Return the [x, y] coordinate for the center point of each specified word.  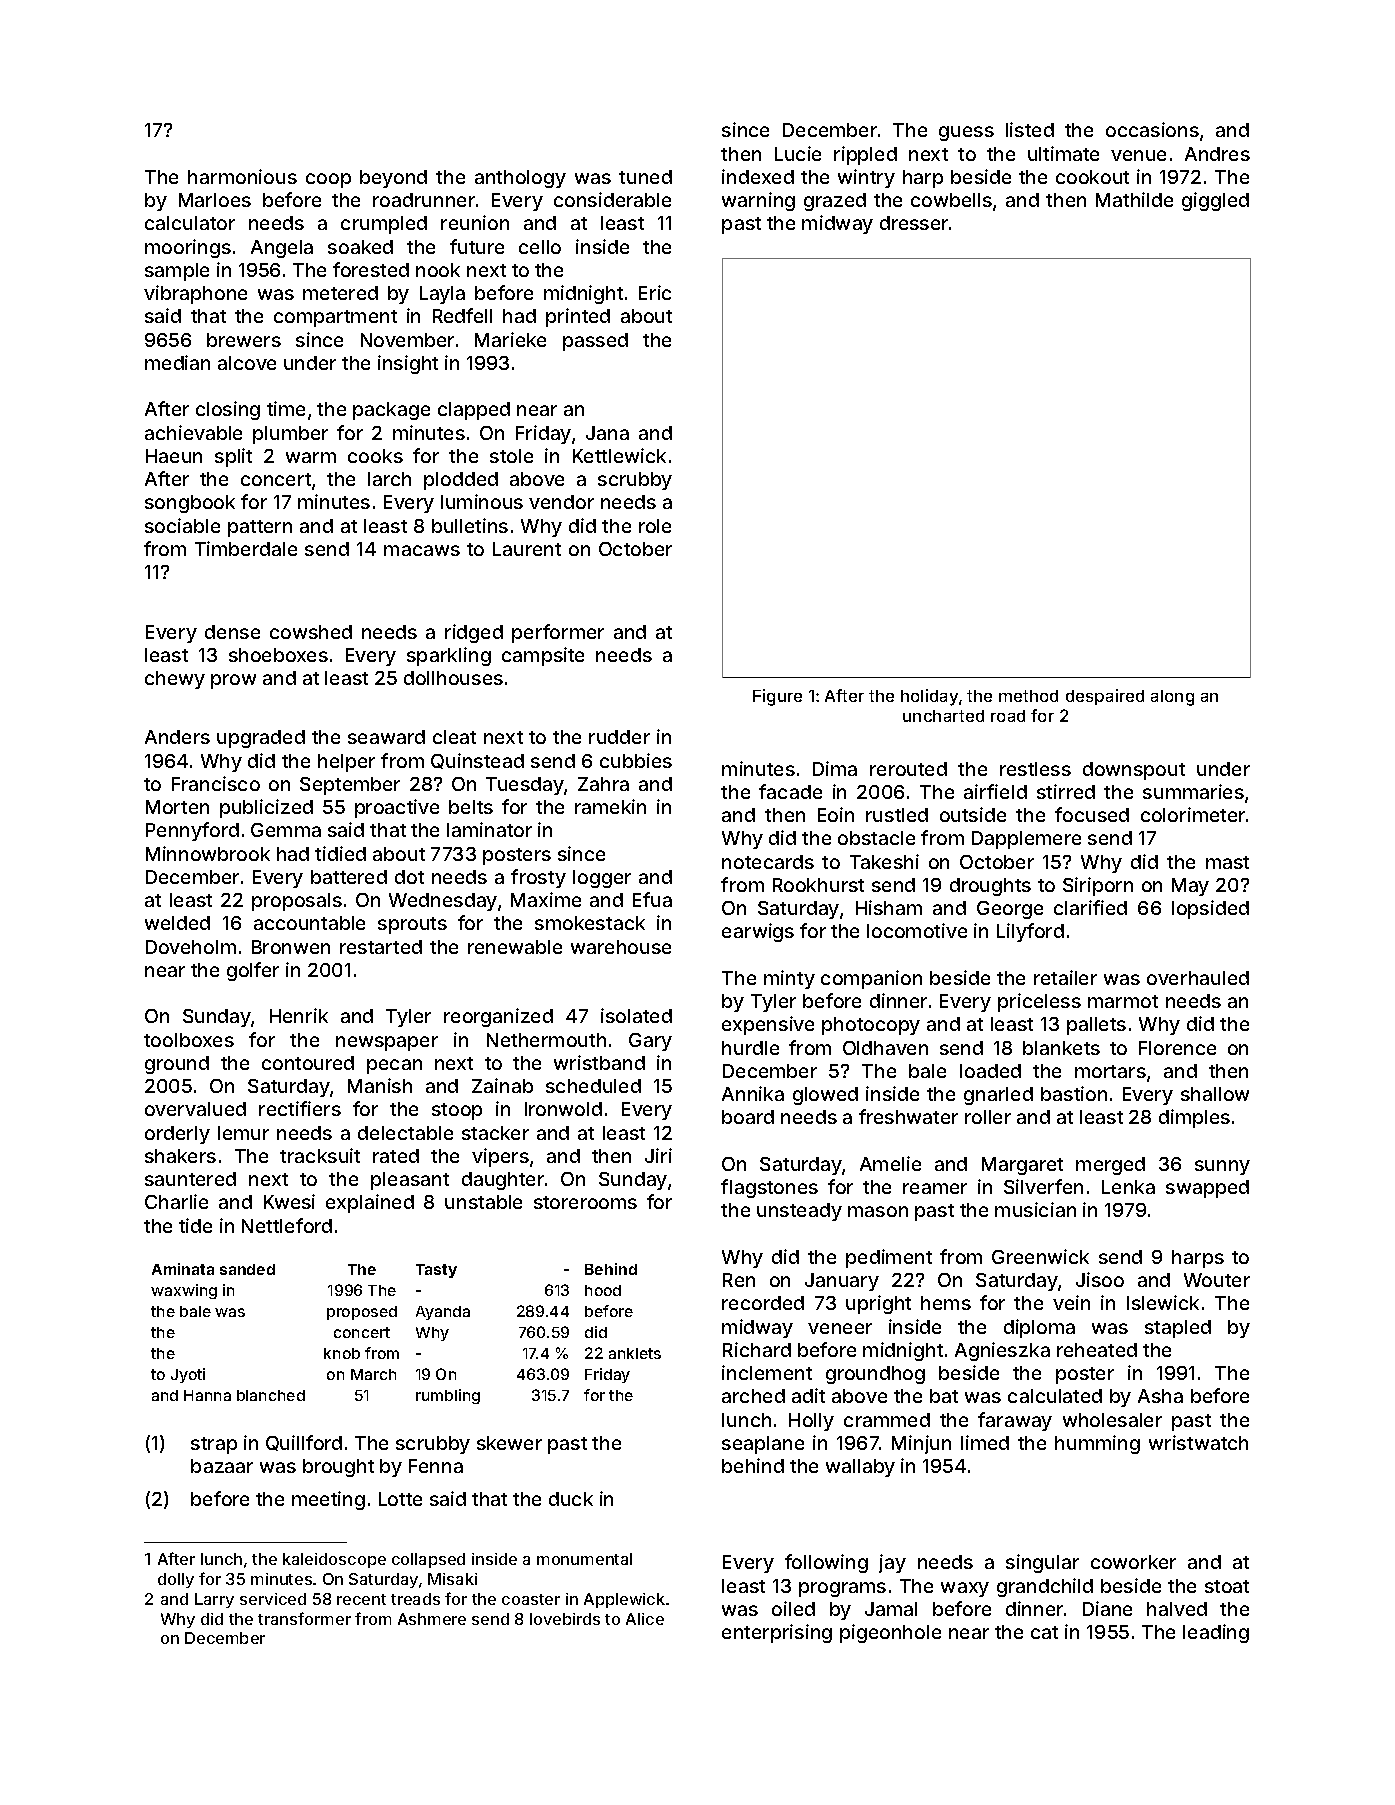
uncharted [943, 716]
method [1028, 696]
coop [328, 180]
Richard [757, 1349]
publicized [266, 808]
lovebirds [565, 1619]
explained [370, 1203]
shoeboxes [278, 655]
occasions [1152, 129]
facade [790, 791]
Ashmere [432, 1619]
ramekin [610, 806]
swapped [1207, 1189]
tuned [645, 177]
